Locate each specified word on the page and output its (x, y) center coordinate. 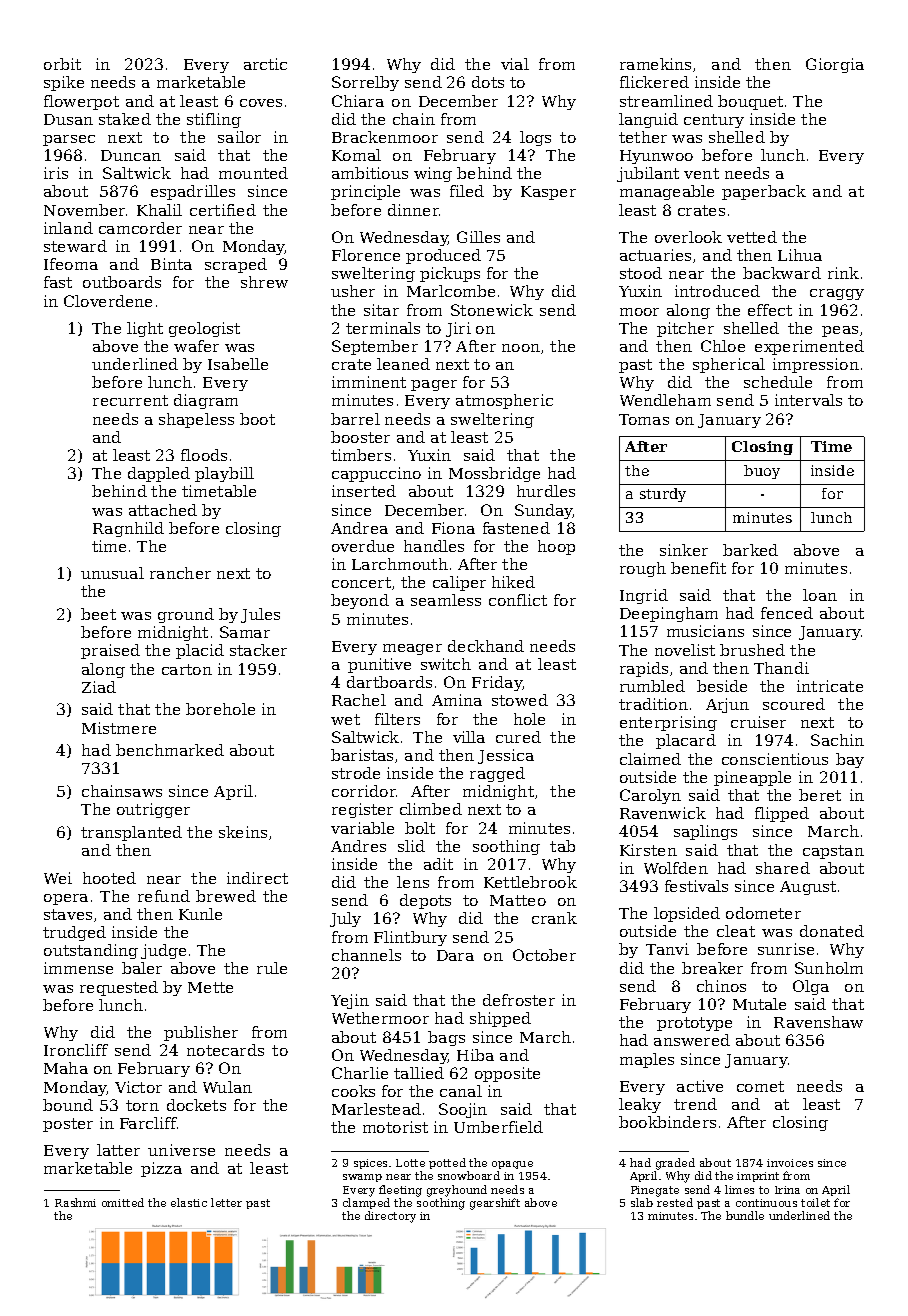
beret (820, 795)
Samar (245, 632)
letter (226, 1202)
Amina (457, 700)
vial (515, 64)
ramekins (655, 64)
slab (642, 1202)
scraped (236, 265)
